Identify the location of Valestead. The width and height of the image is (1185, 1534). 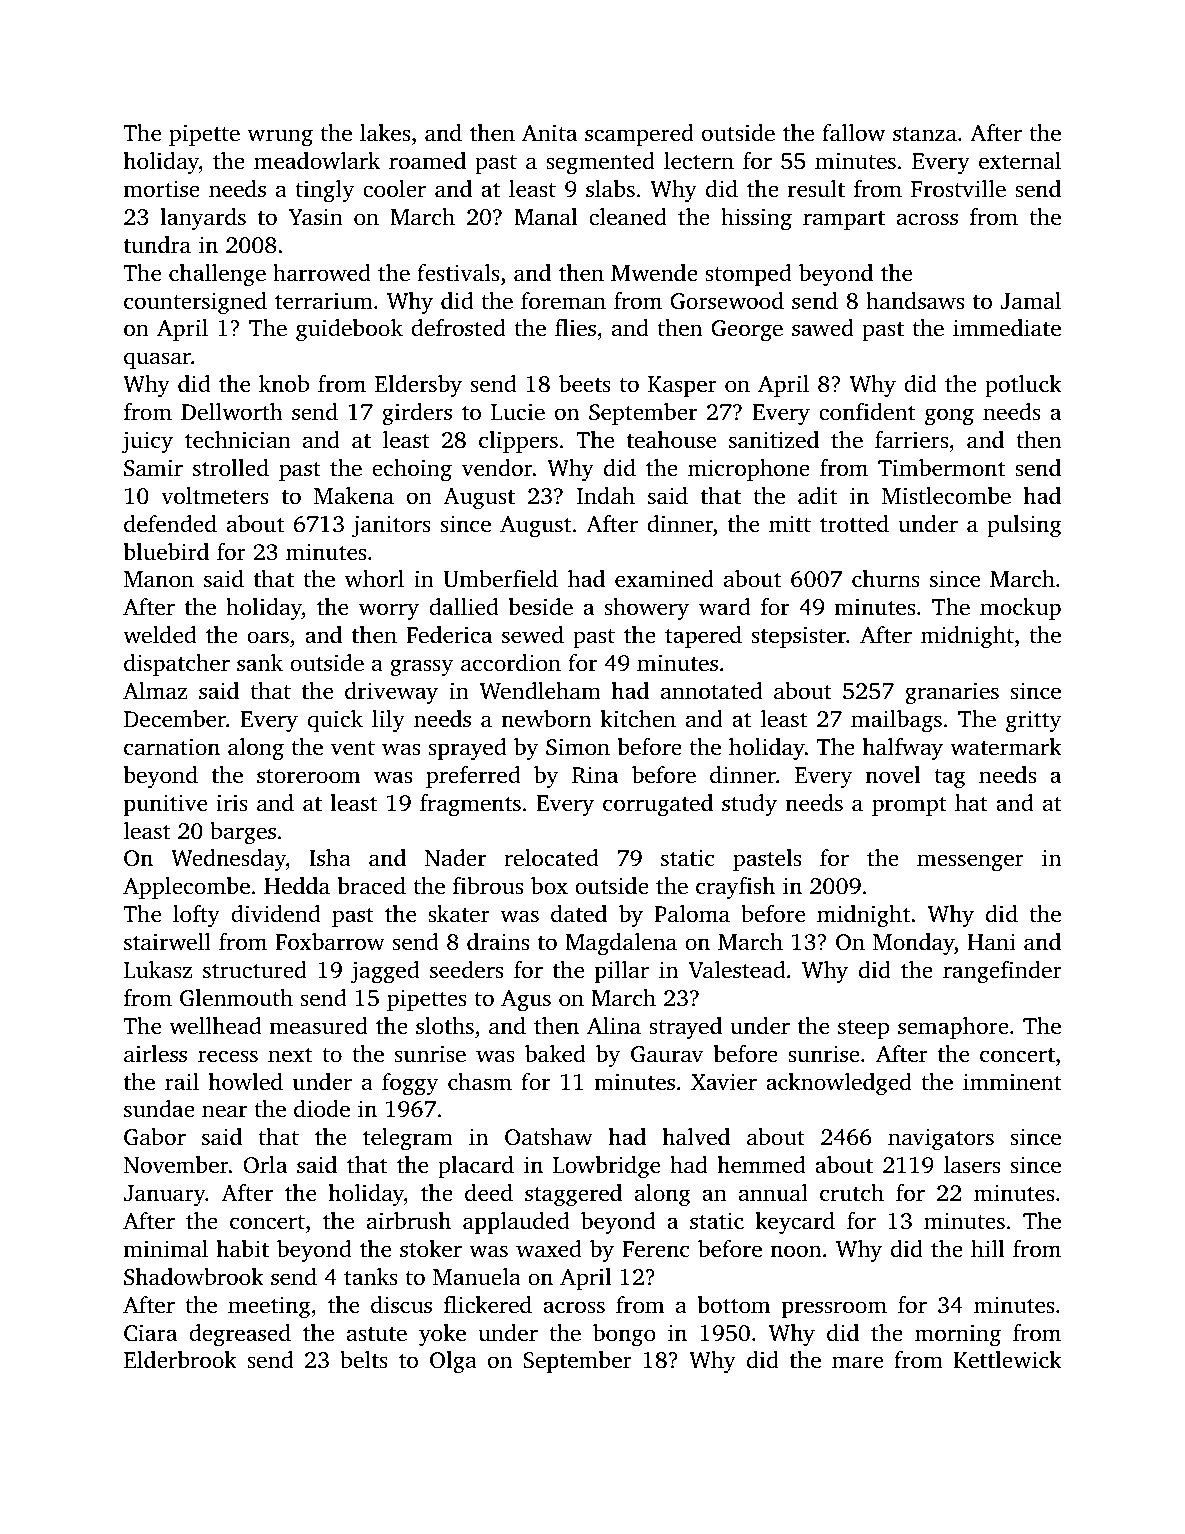
(736, 970).
